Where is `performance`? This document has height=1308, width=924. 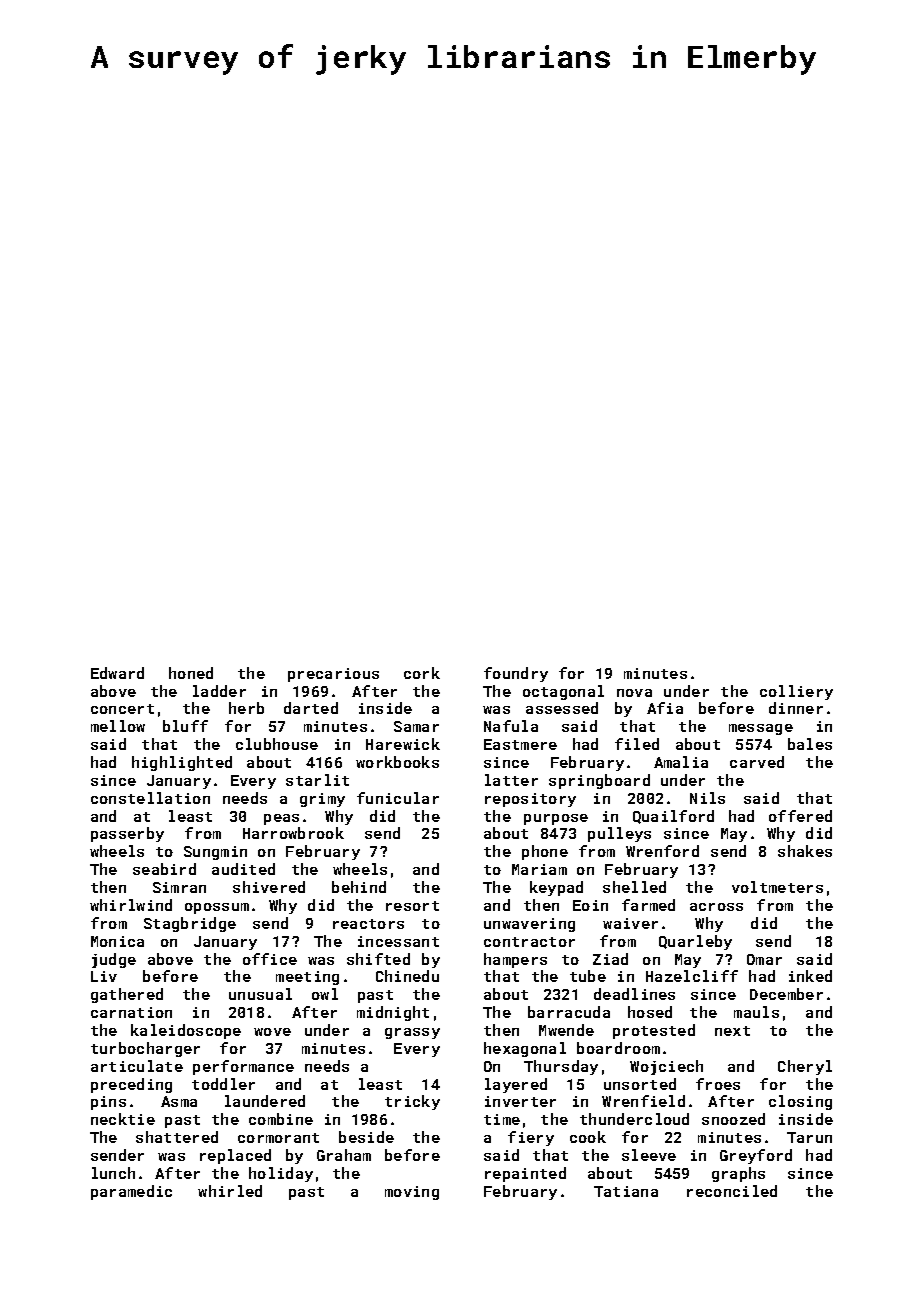
performance is located at coordinates (243, 1067).
